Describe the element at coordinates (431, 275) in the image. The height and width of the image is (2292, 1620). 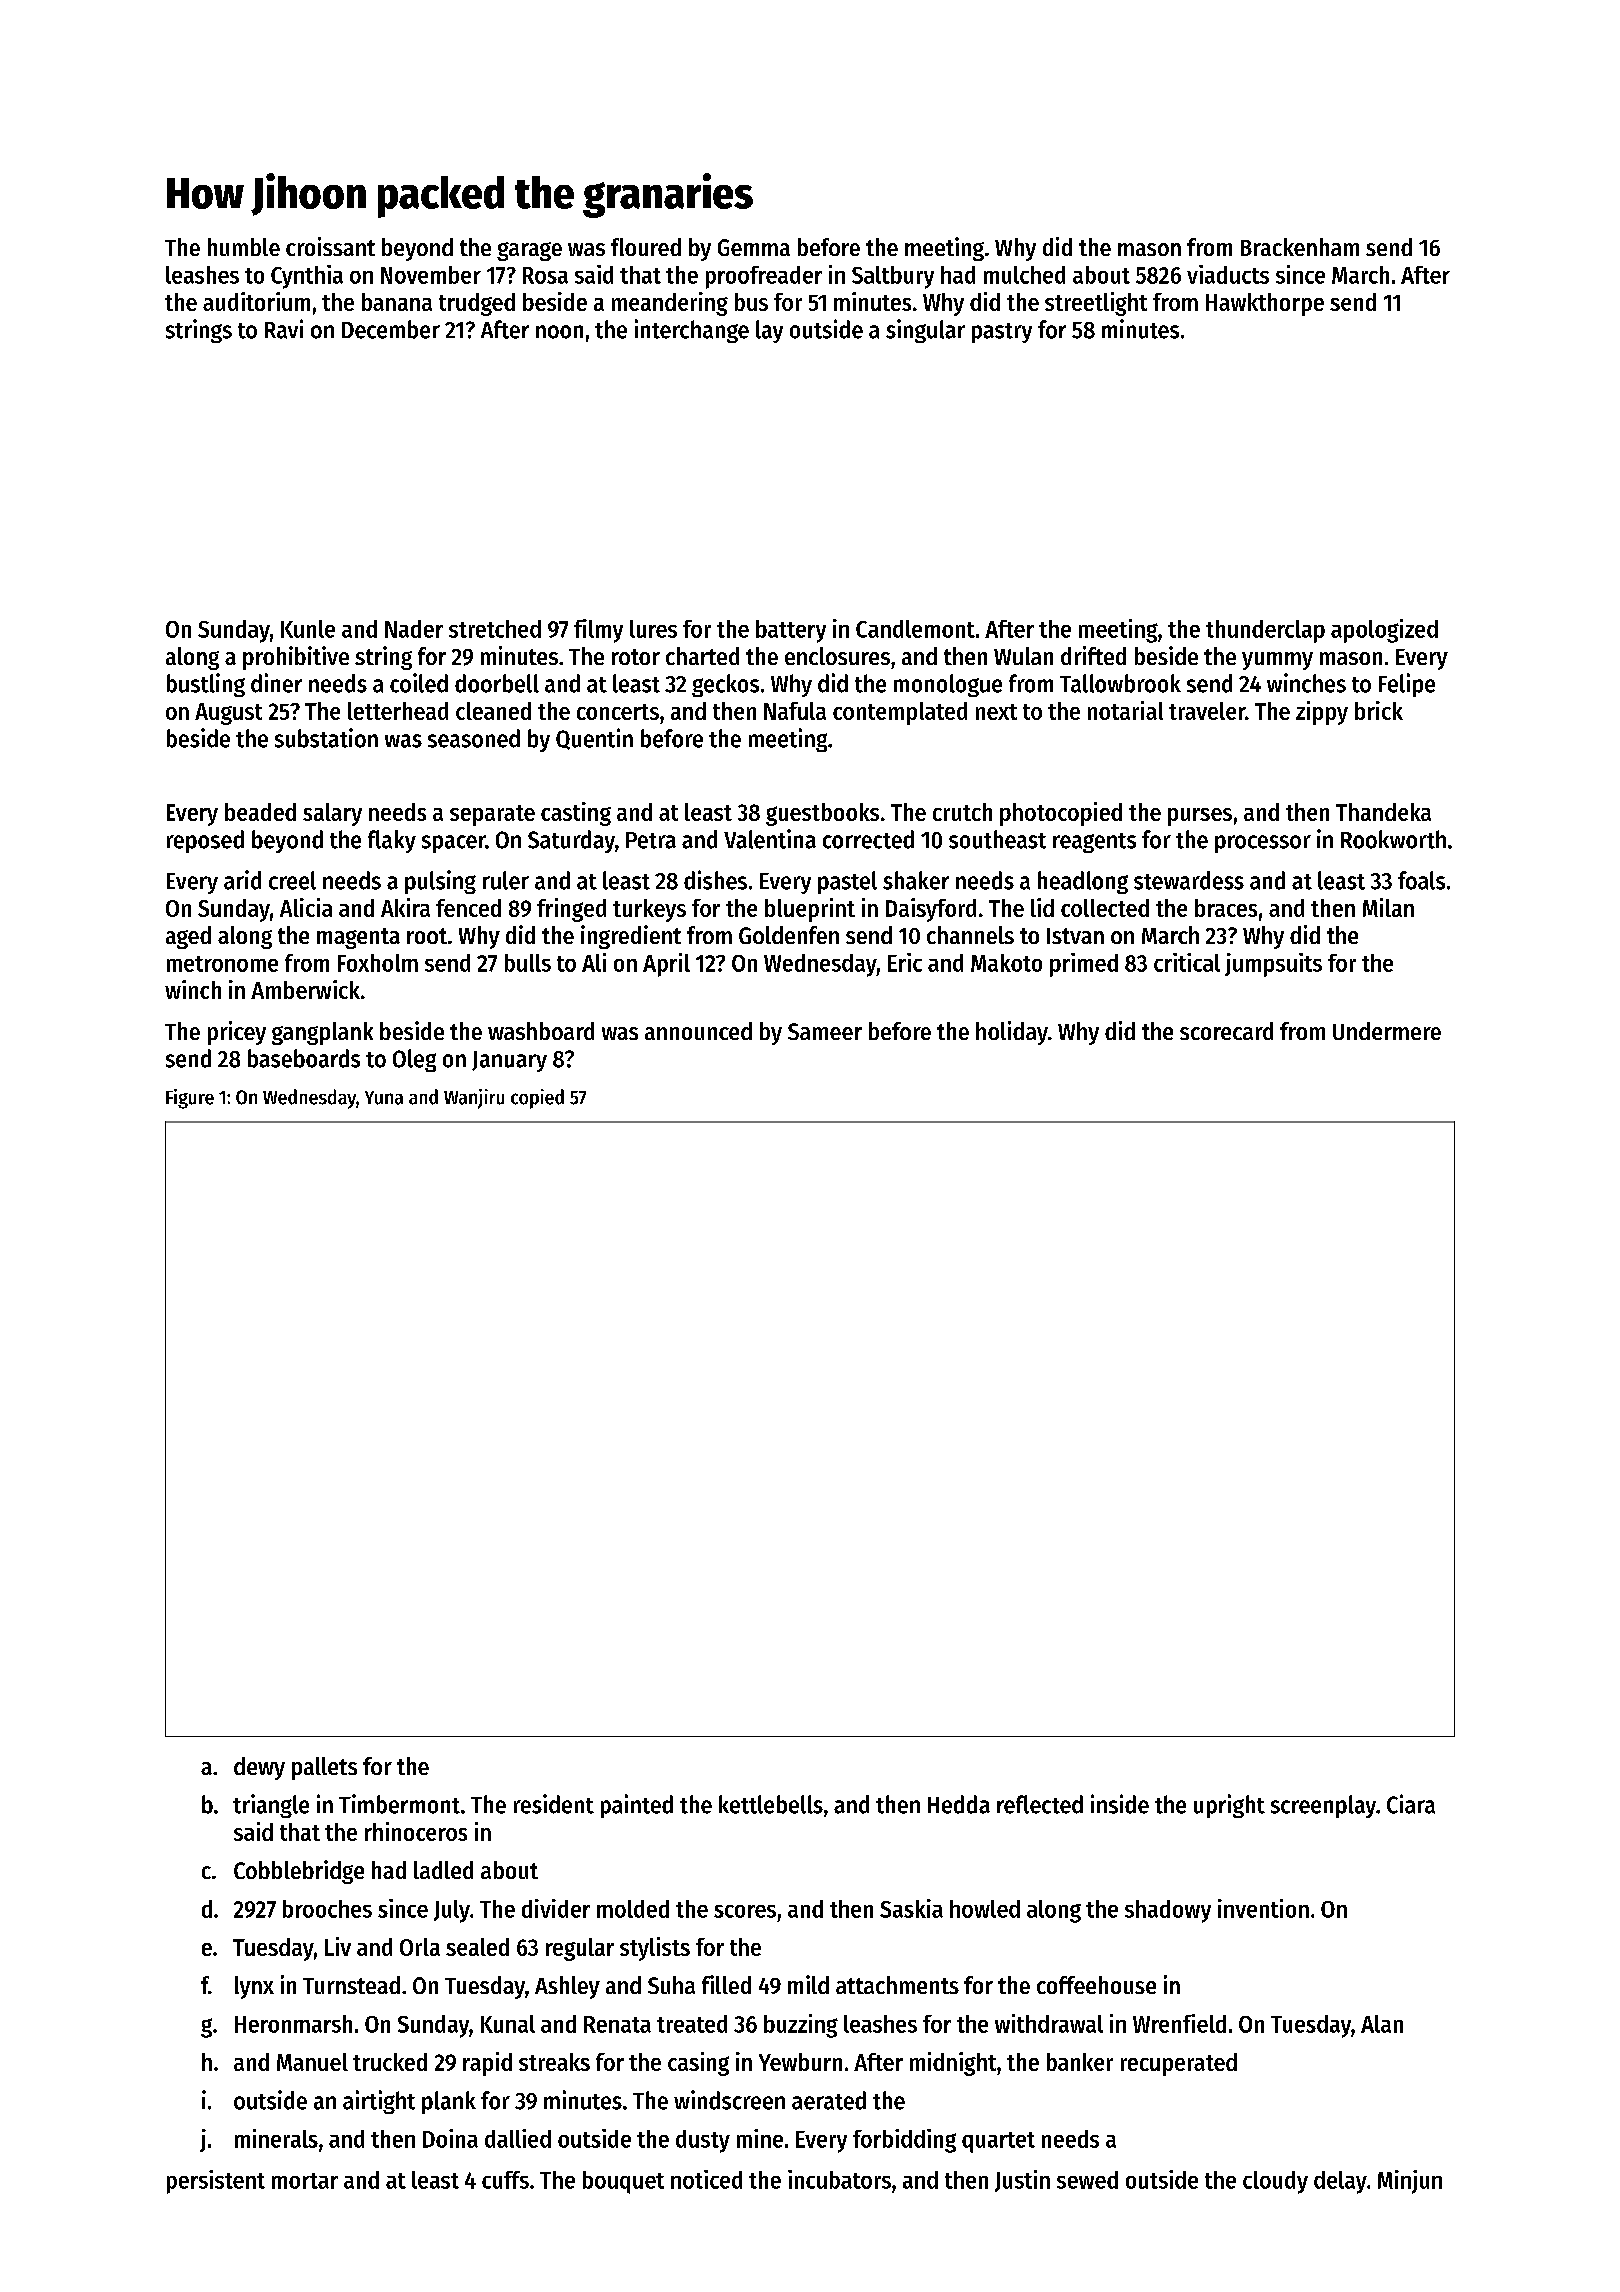
I see `November` at that location.
